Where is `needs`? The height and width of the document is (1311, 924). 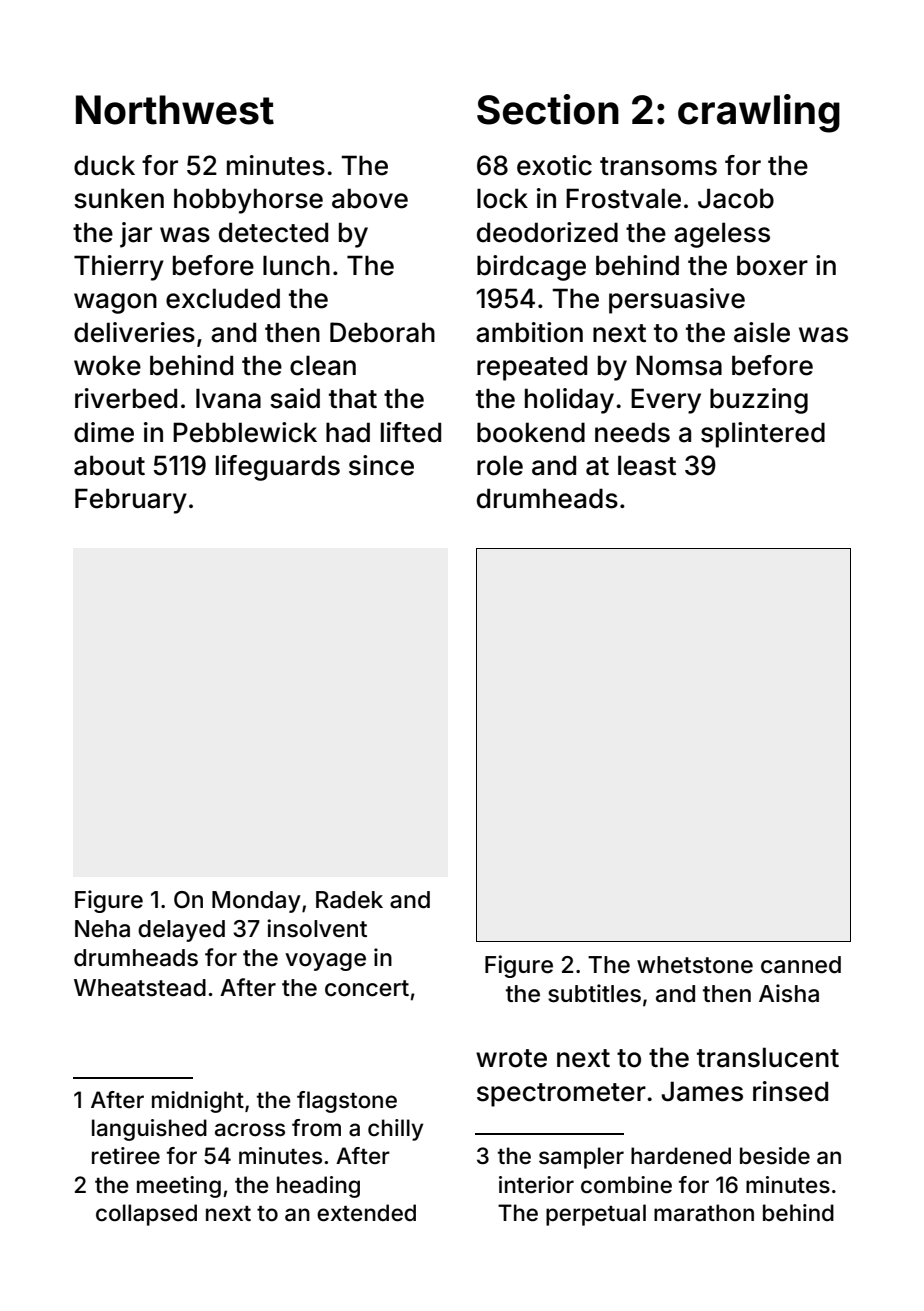
needs is located at coordinates (632, 432).
